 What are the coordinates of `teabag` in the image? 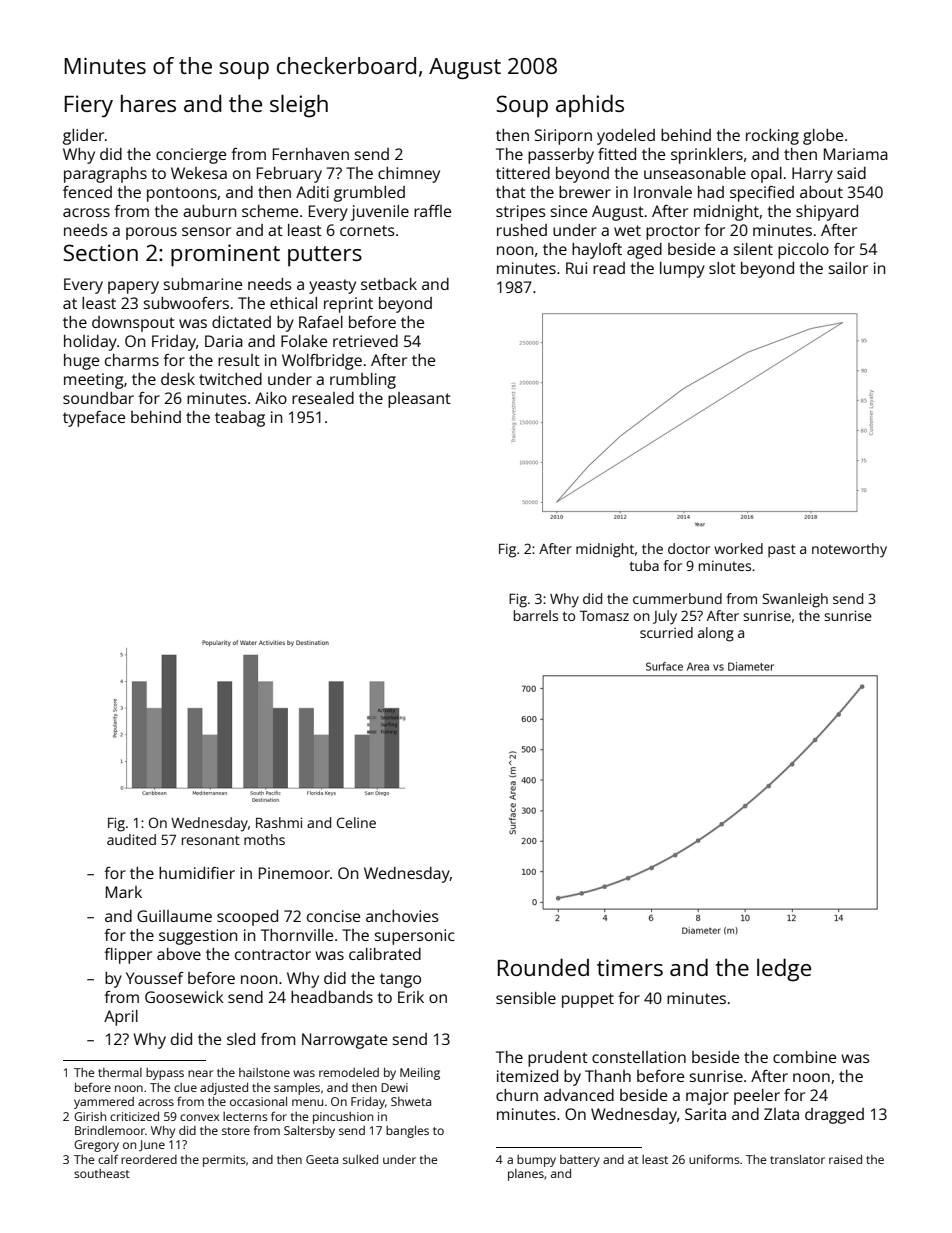 It's located at (240, 419).
